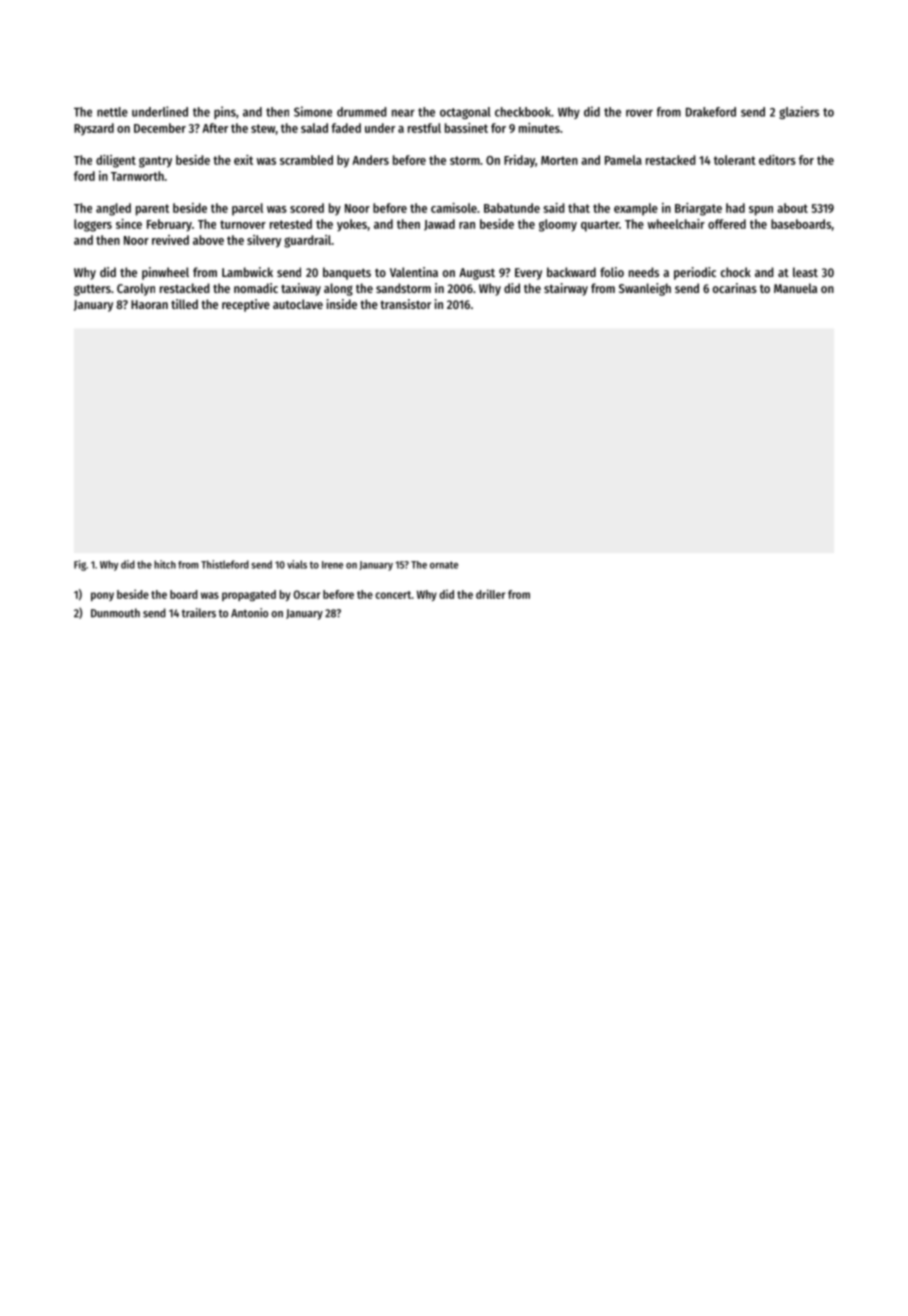 The image size is (908, 1316). I want to click on Simone, so click(313, 111).
